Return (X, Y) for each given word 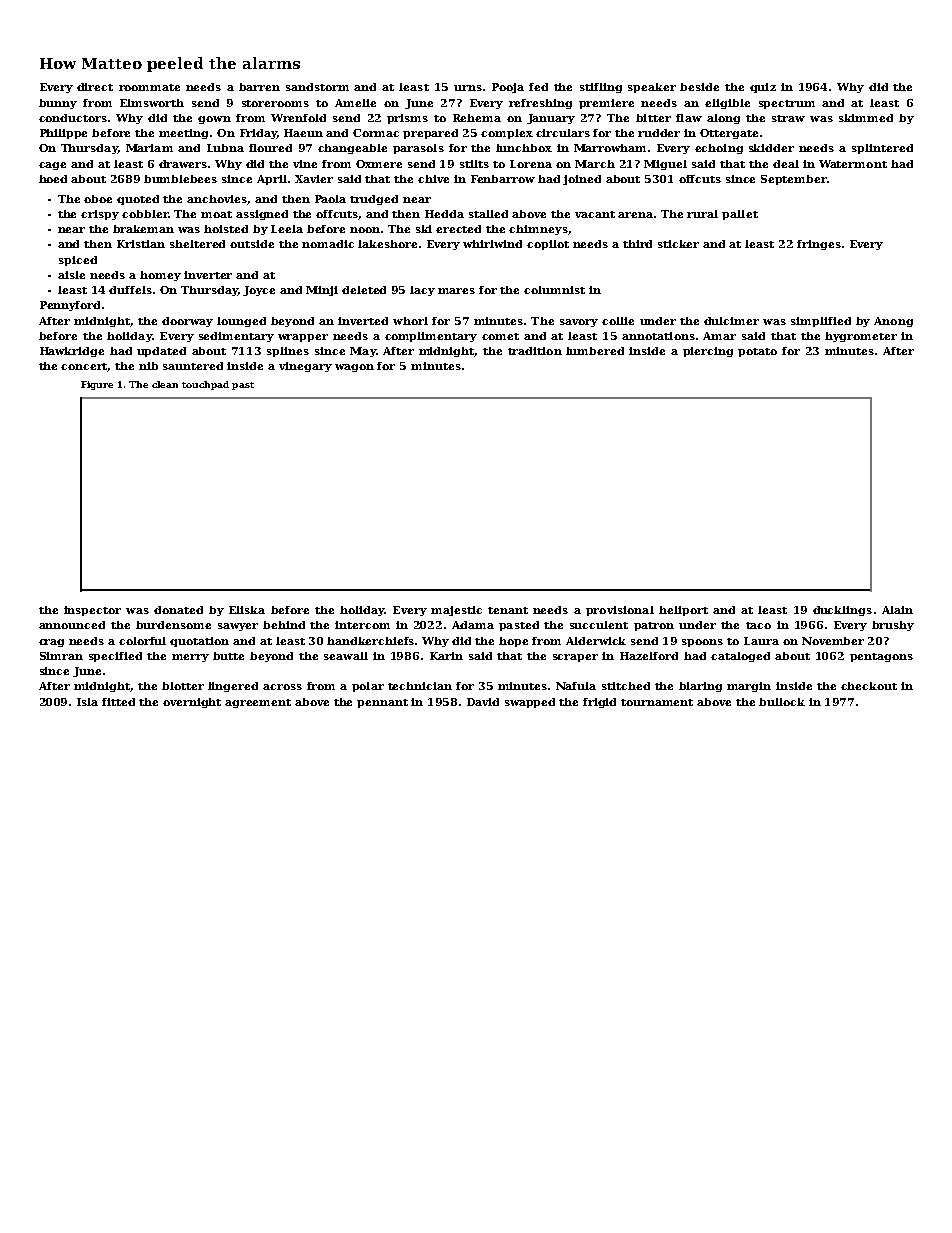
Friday (258, 134)
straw (788, 118)
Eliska (247, 610)
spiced (78, 261)
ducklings (842, 611)
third (637, 244)
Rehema (477, 118)
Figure (97, 385)
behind (284, 625)
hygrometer (861, 337)
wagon (354, 368)
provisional (620, 611)
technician (420, 686)
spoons (702, 643)
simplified (821, 322)
